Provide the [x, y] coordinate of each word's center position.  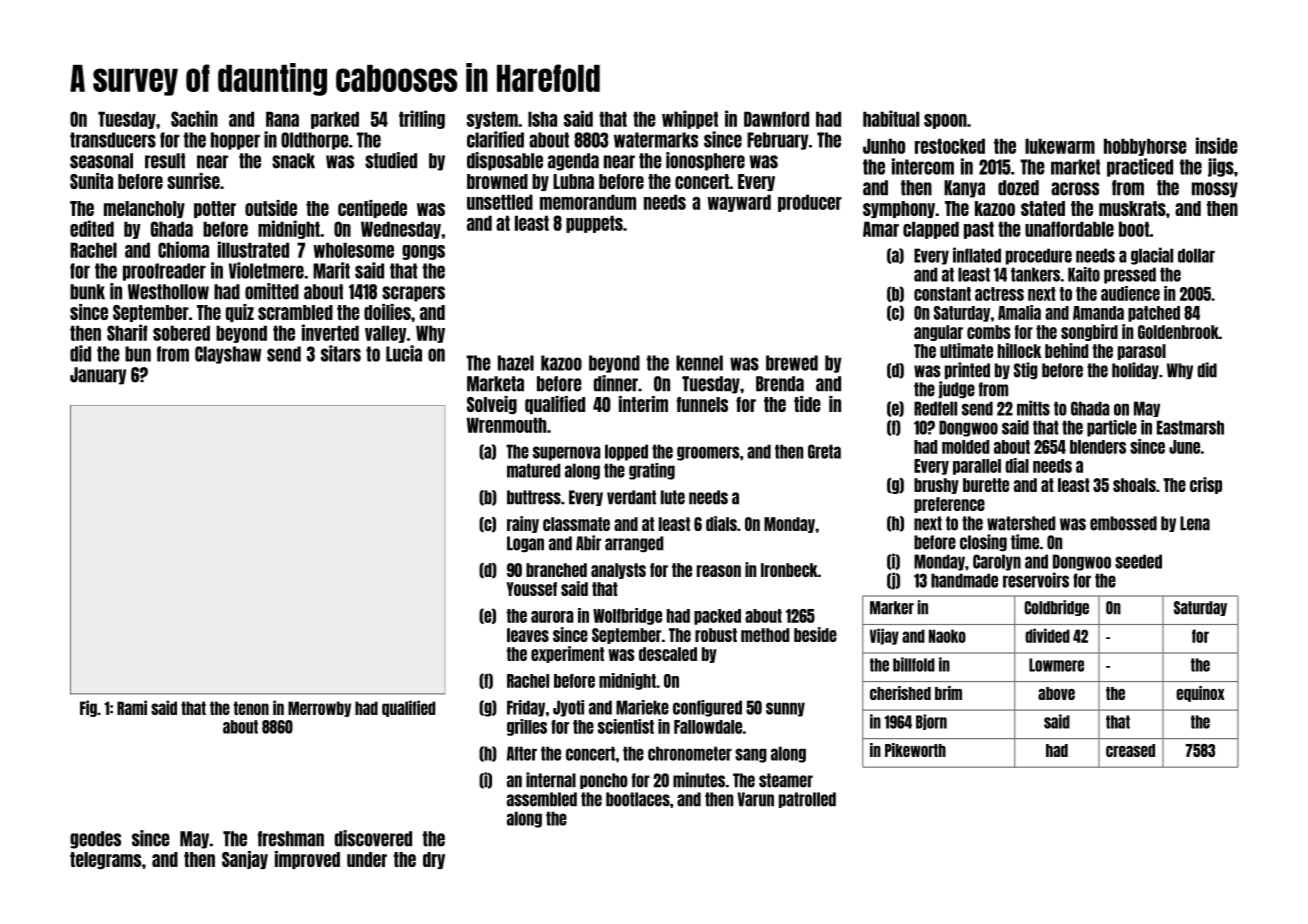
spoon [945, 121]
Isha [542, 119]
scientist [626, 726]
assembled [542, 799]
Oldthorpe [315, 141]
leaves [528, 635]
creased [1130, 750]
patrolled [807, 800]
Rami [132, 707]
